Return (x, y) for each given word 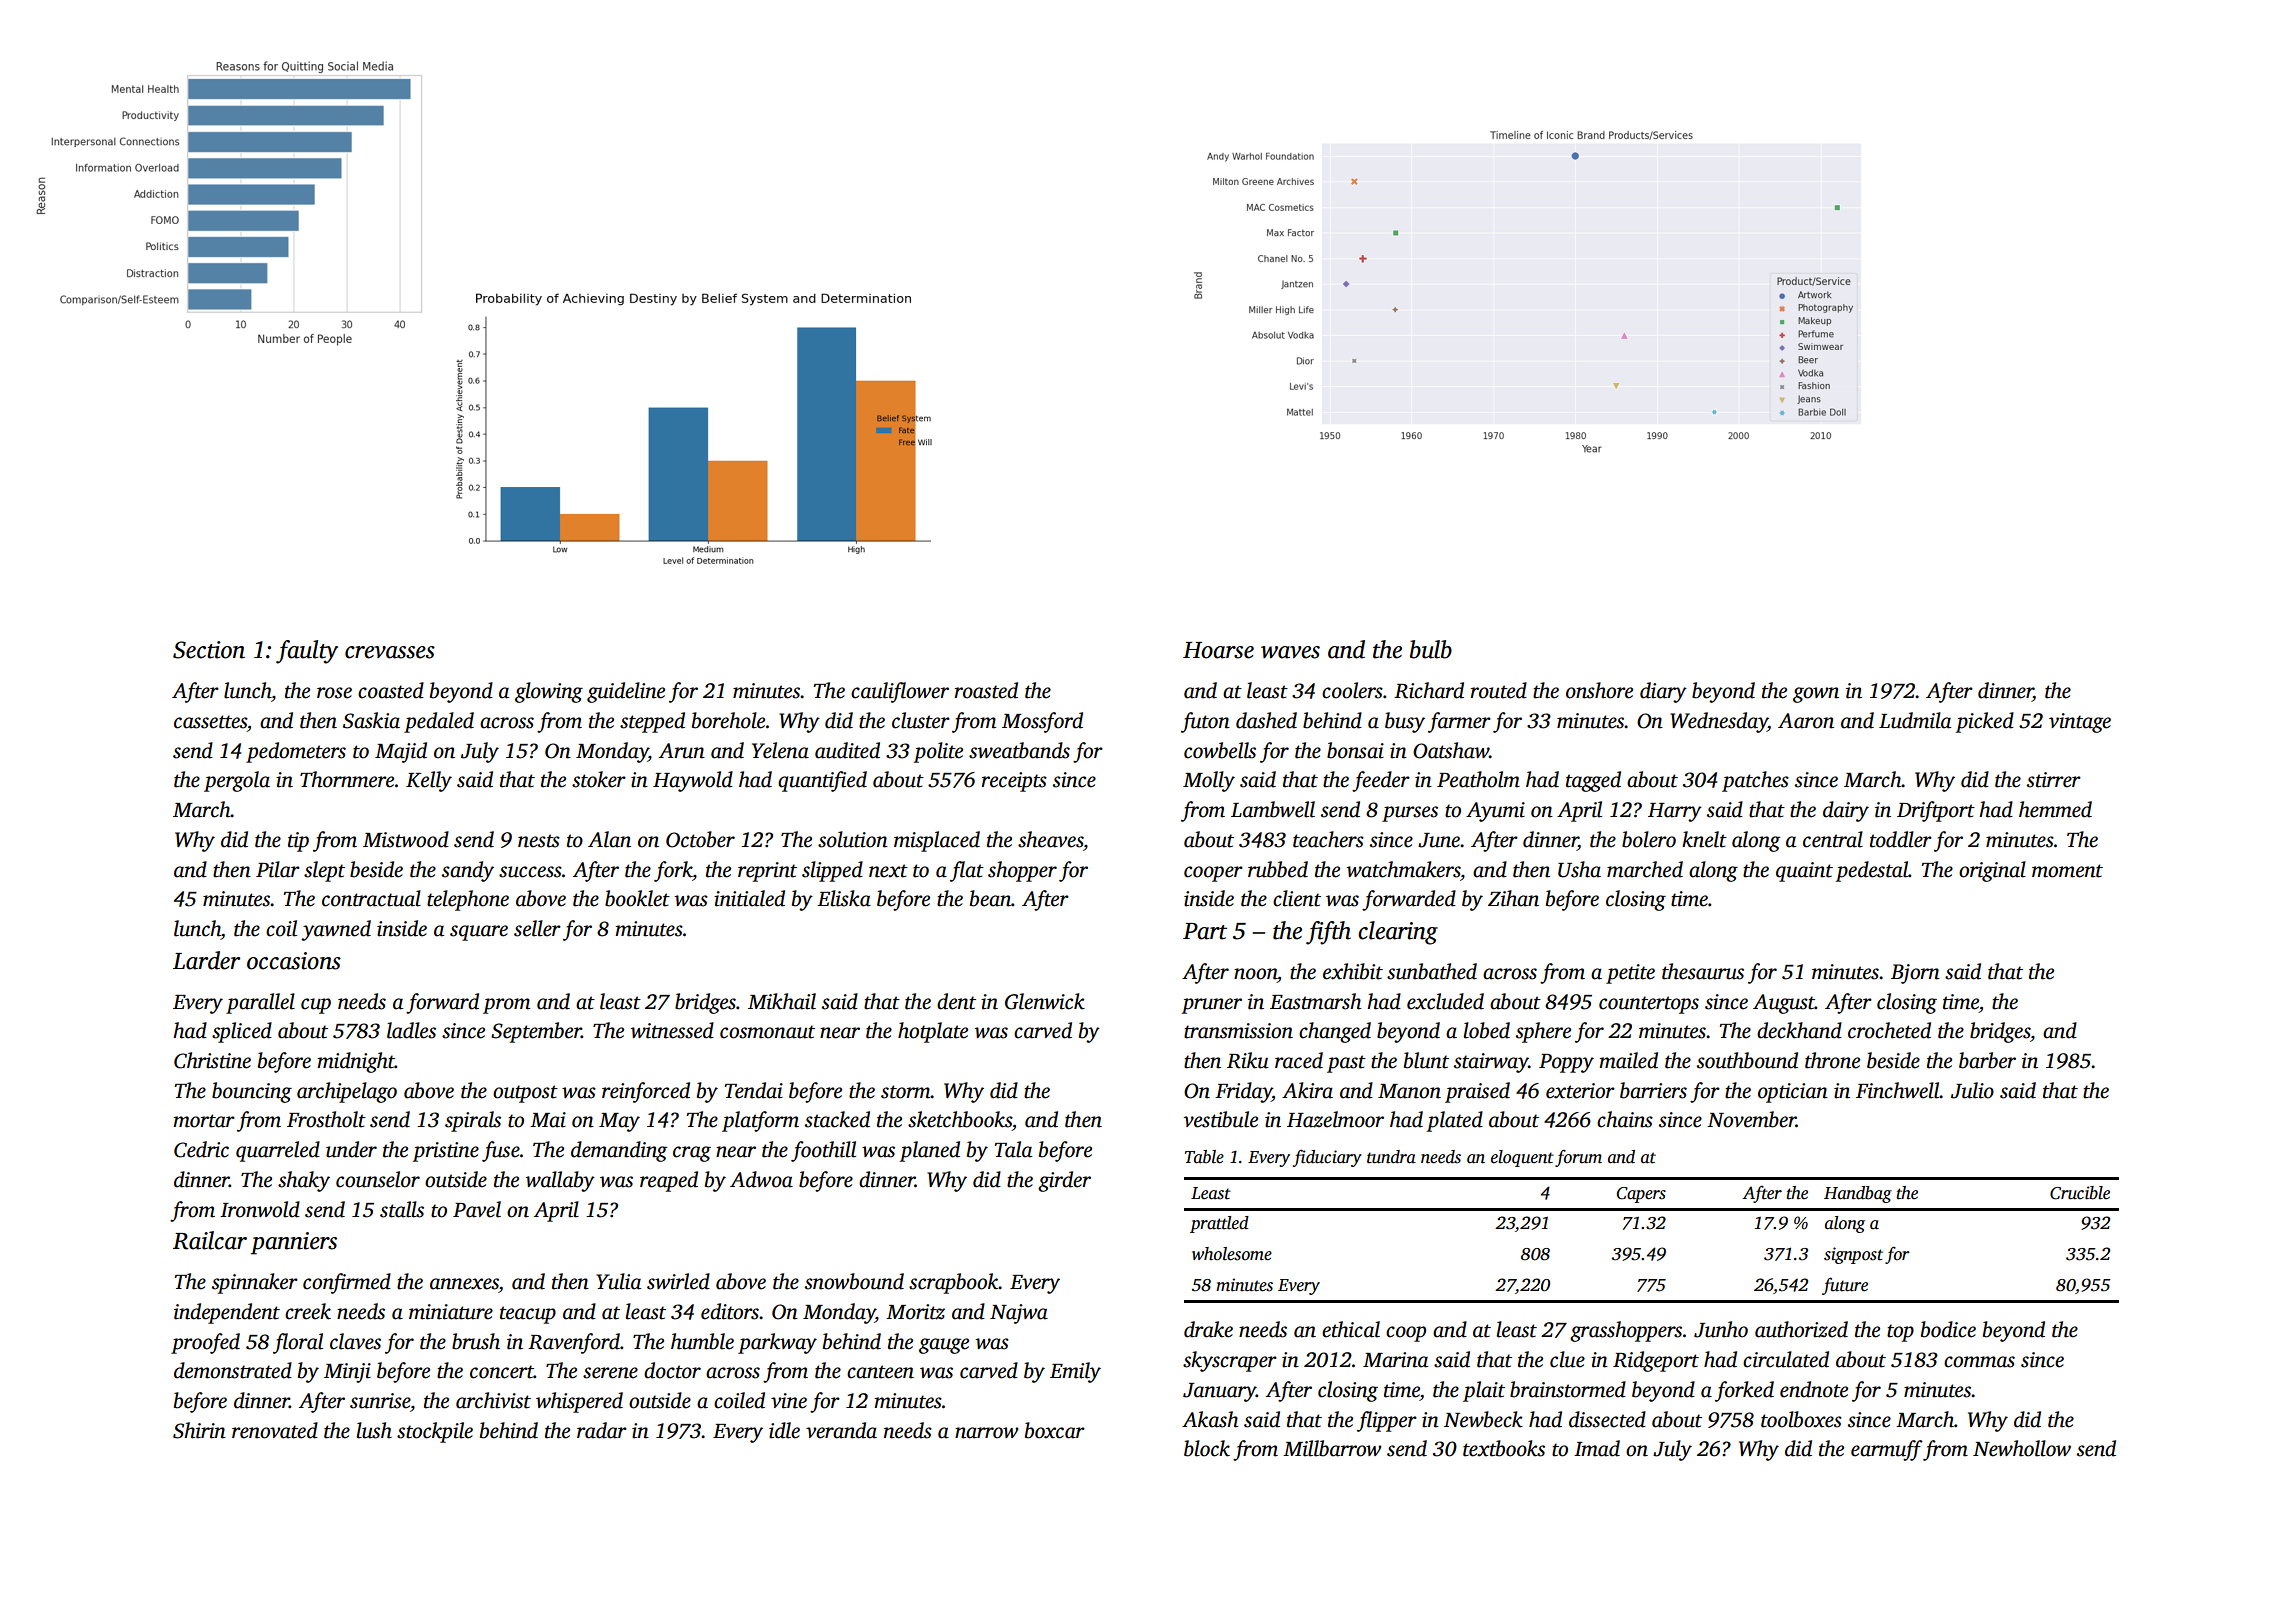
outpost (525, 1094)
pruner (1211, 1006)
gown (1816, 695)
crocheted (1889, 1030)
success (530, 872)
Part (1205, 931)
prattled (1219, 1224)
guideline (626, 692)
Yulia (618, 1281)
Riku (1248, 1060)
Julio (1972, 1090)
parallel (260, 1003)
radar (602, 1430)
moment (2067, 871)
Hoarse (1218, 650)
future (1845, 1286)
